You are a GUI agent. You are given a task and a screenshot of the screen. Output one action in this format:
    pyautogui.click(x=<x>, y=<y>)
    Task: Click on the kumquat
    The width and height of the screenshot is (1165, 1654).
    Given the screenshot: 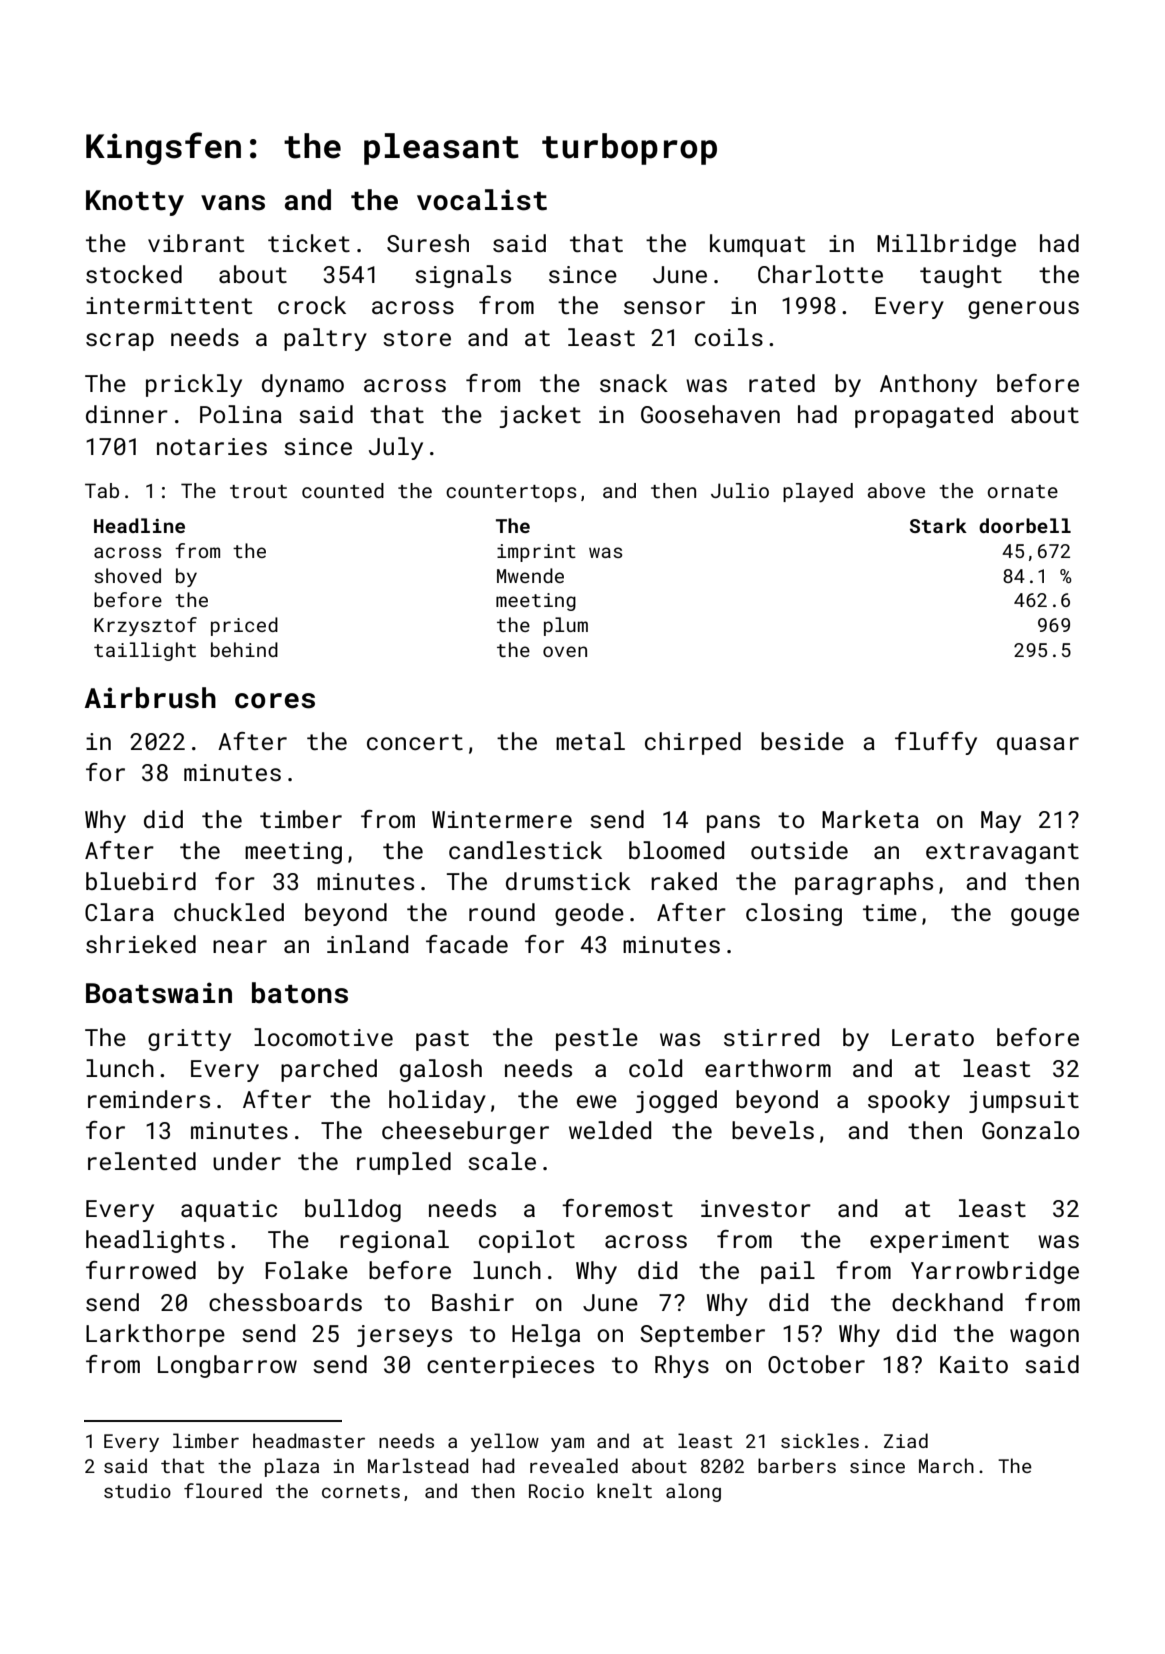 What is the action you would take?
    pyautogui.click(x=757, y=245)
